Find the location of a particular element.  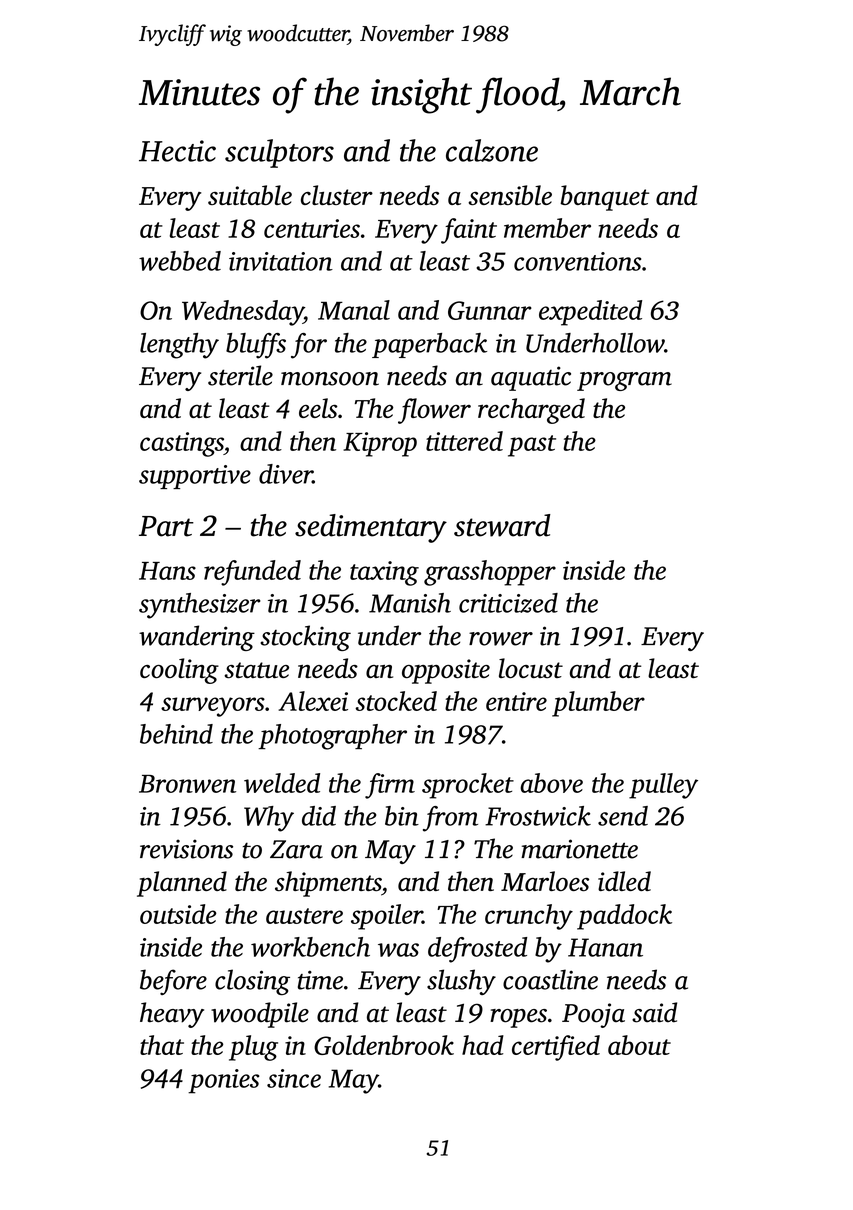

calzone is located at coordinates (492, 150).
